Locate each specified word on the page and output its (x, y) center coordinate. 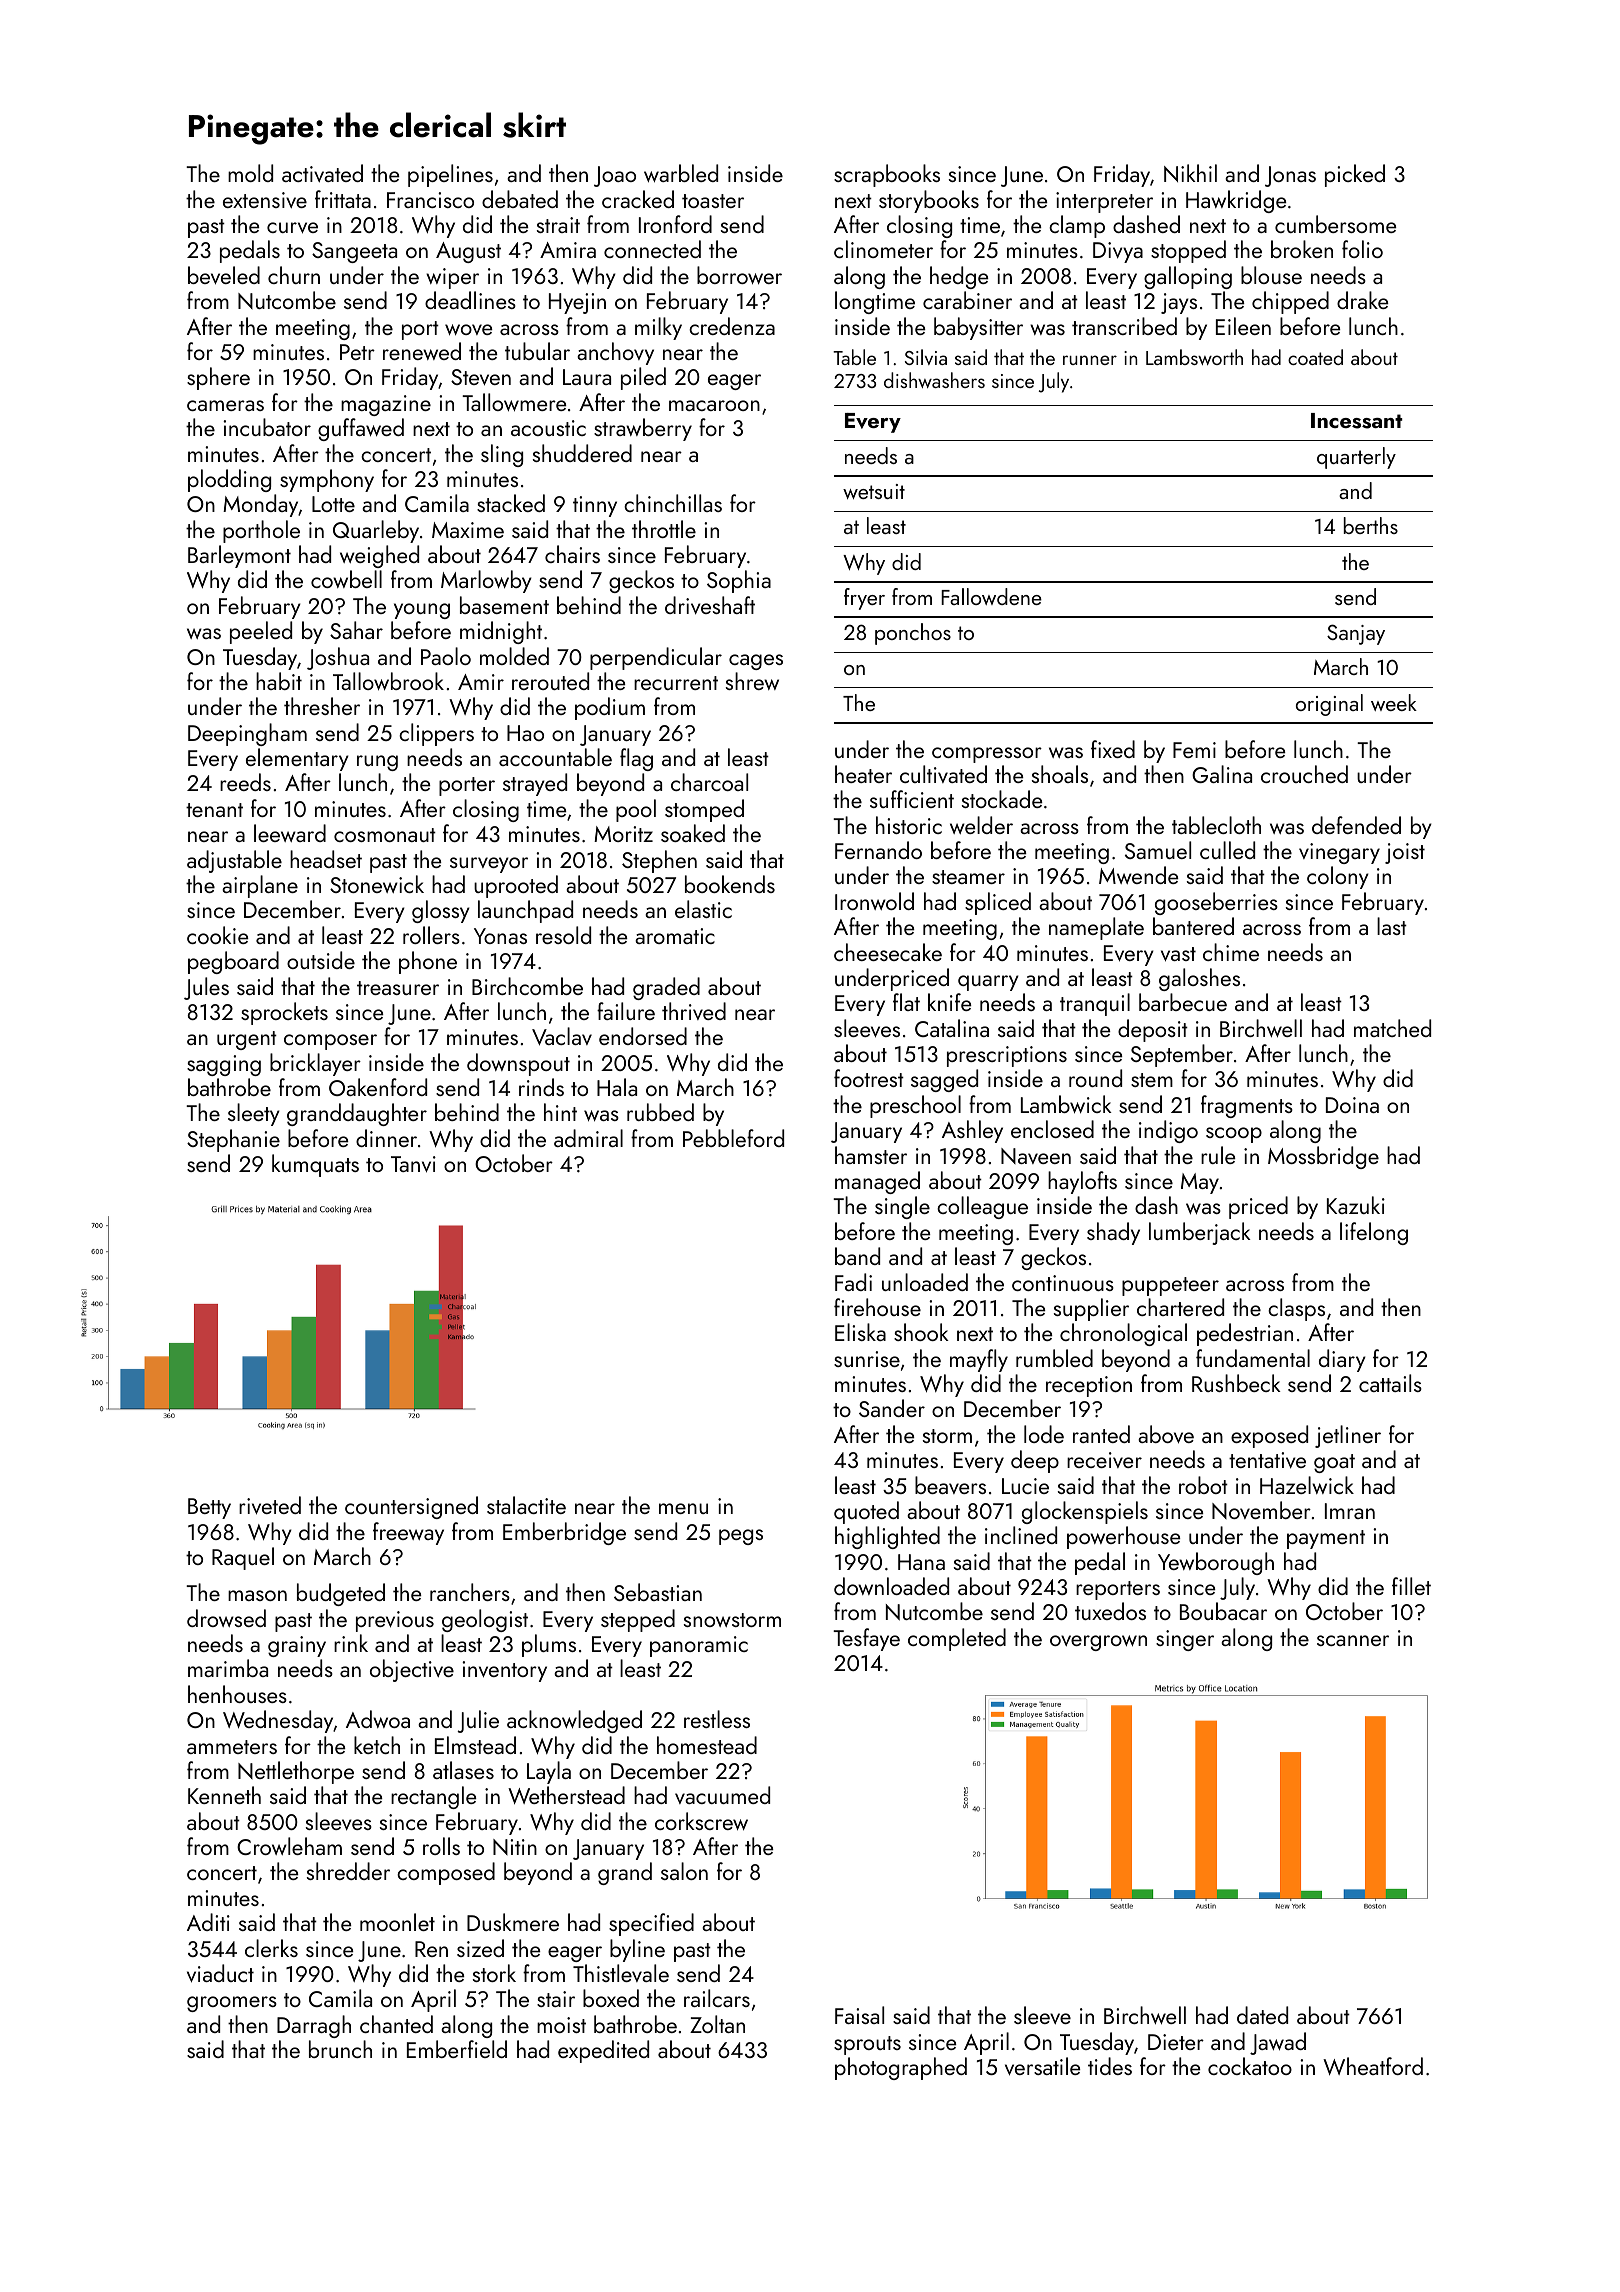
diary (1342, 1360)
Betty (209, 1508)
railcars (717, 1998)
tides (1110, 2066)
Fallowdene (991, 596)
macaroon (714, 405)
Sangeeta (354, 252)
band (857, 1256)
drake (1363, 300)
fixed (1113, 749)
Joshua (338, 658)
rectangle (434, 1797)
